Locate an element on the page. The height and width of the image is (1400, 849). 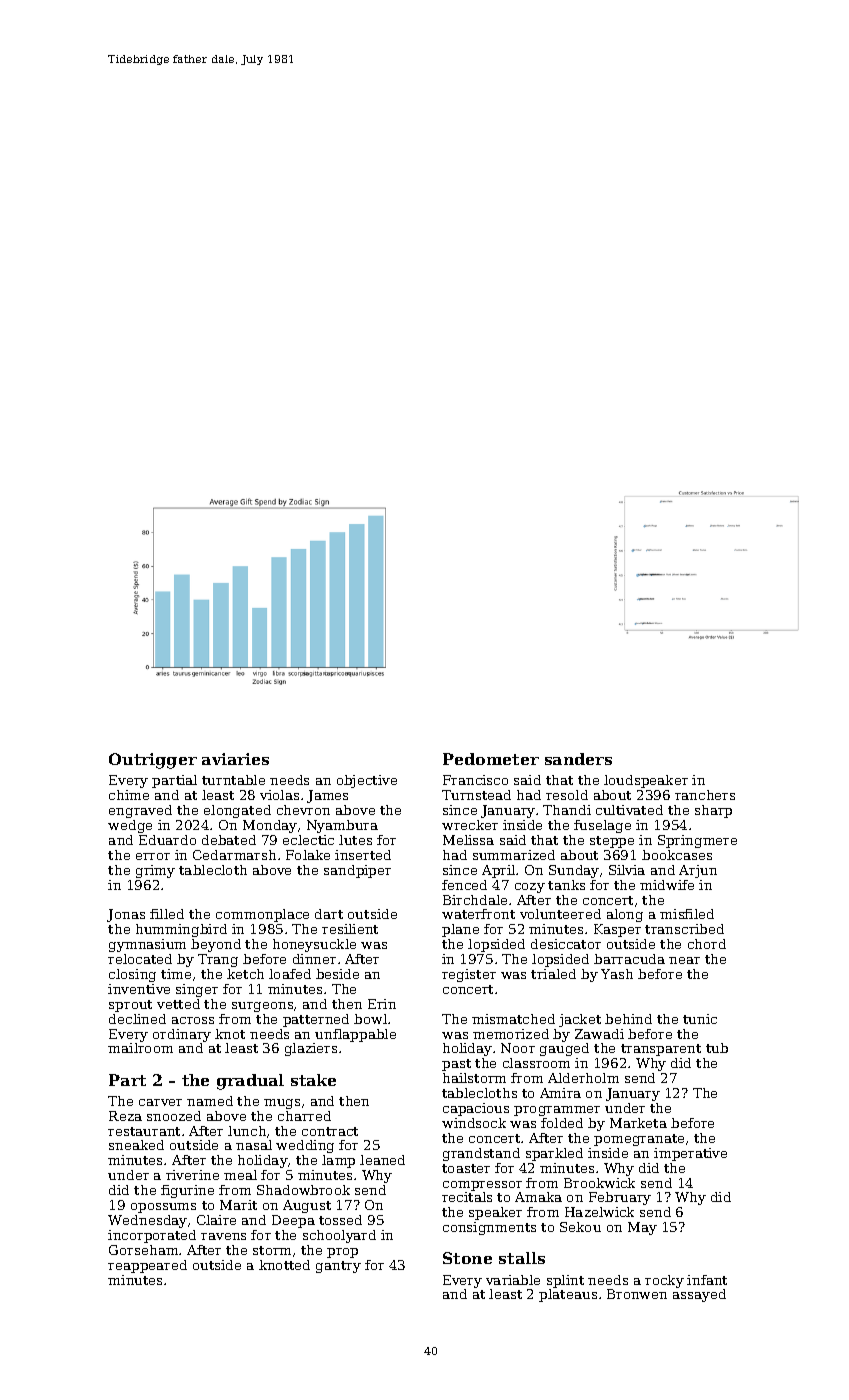
objective is located at coordinates (367, 781).
